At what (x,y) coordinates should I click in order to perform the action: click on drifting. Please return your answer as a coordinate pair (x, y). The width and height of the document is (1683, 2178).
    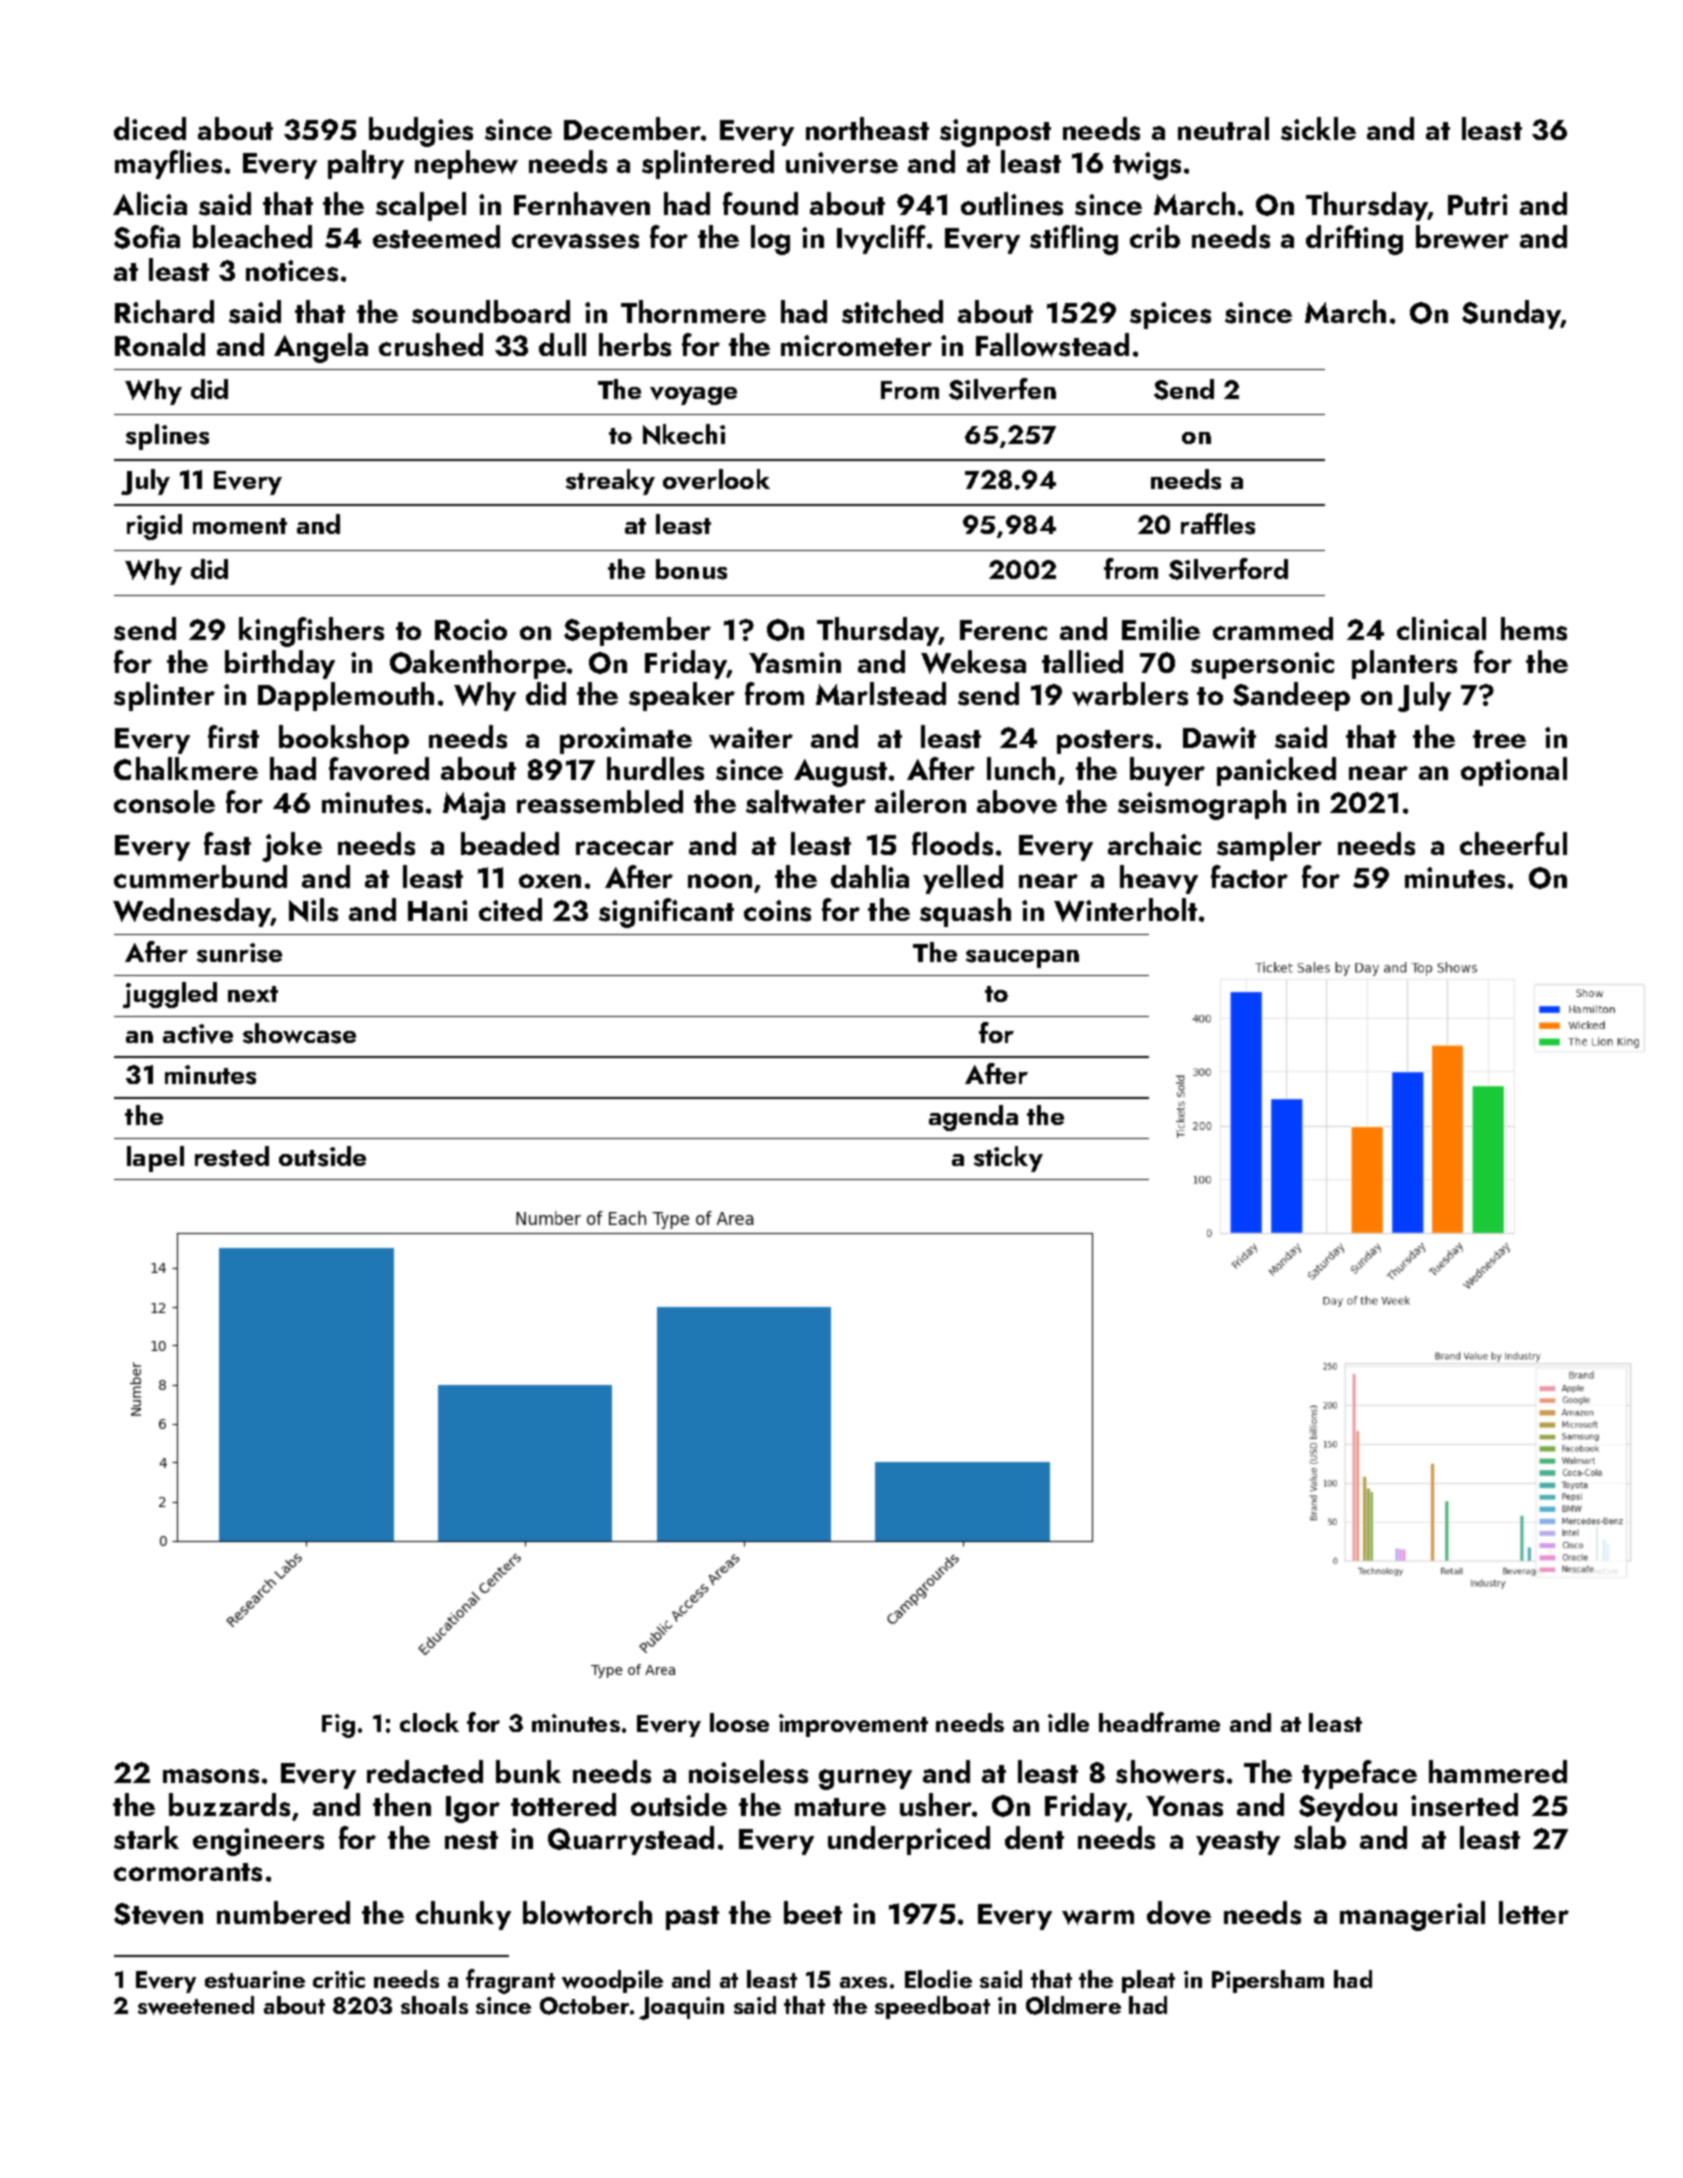
    Looking at the image, I should click on (1354, 240).
